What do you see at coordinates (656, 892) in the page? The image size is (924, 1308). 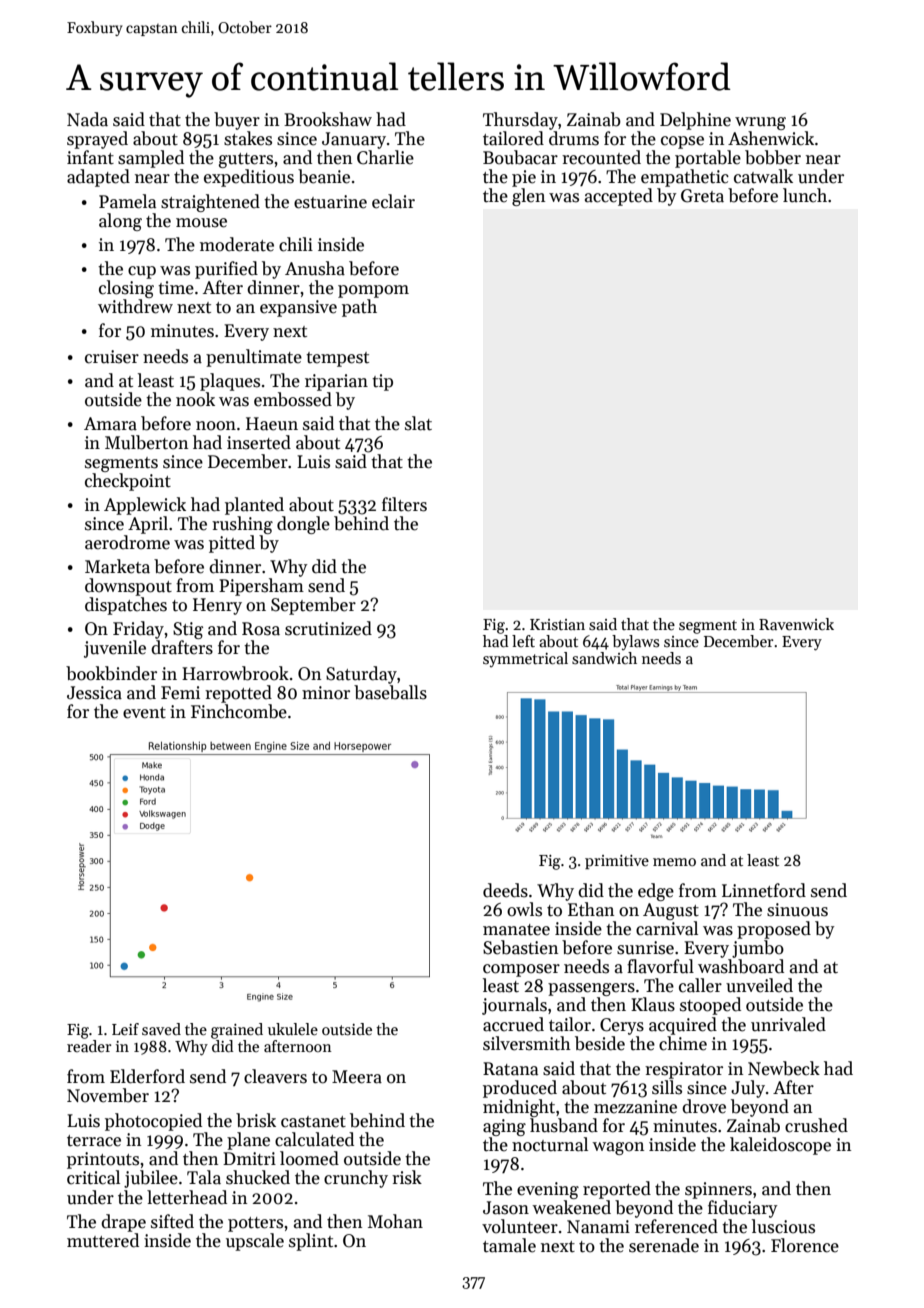 I see `edge` at bounding box center [656, 892].
